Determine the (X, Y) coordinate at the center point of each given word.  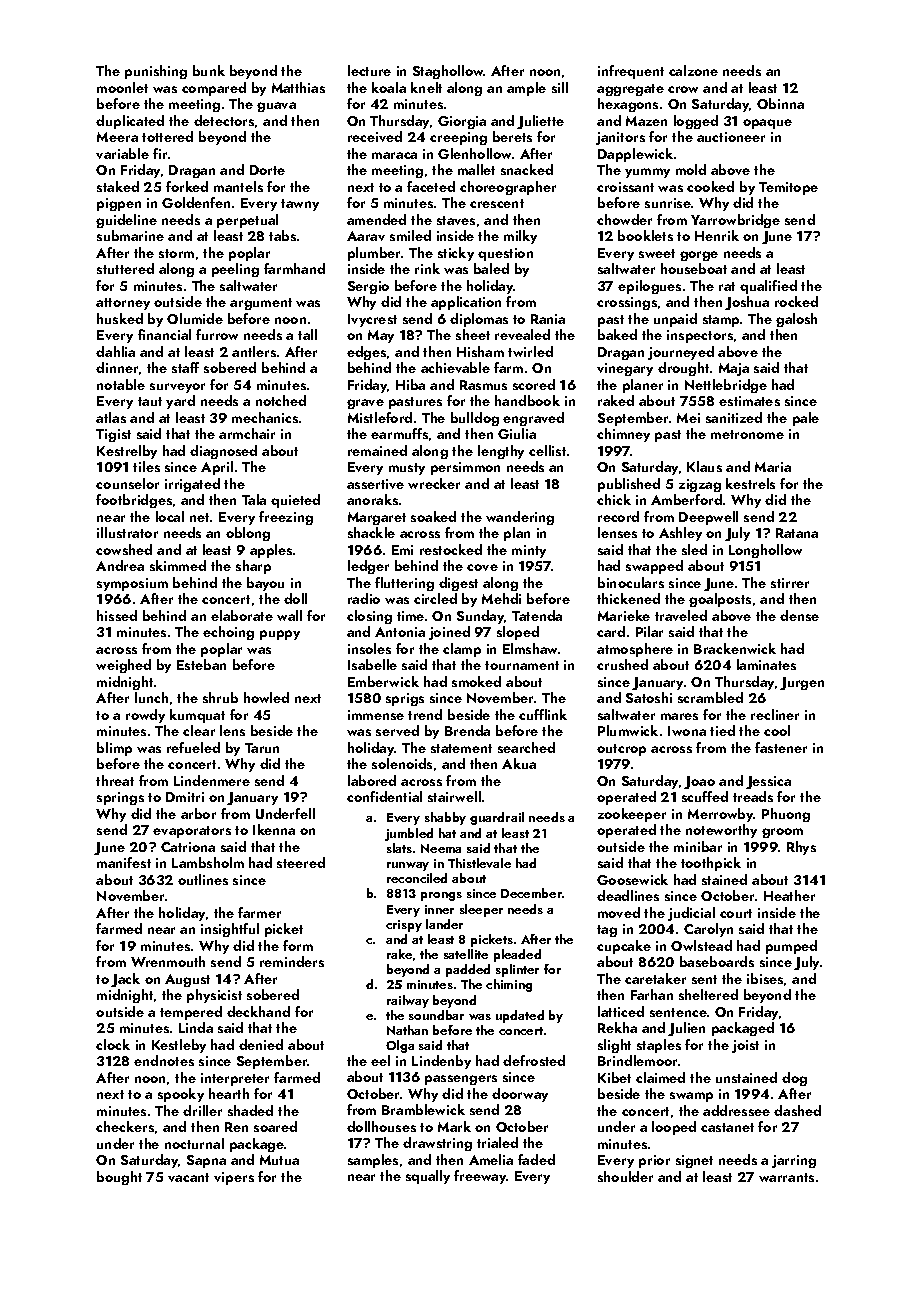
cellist (547, 450)
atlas (111, 417)
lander (444, 924)
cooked (710, 186)
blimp (114, 749)
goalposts (720, 600)
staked (118, 186)
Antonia (400, 632)
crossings (627, 303)
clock (113, 1044)
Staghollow (448, 72)
